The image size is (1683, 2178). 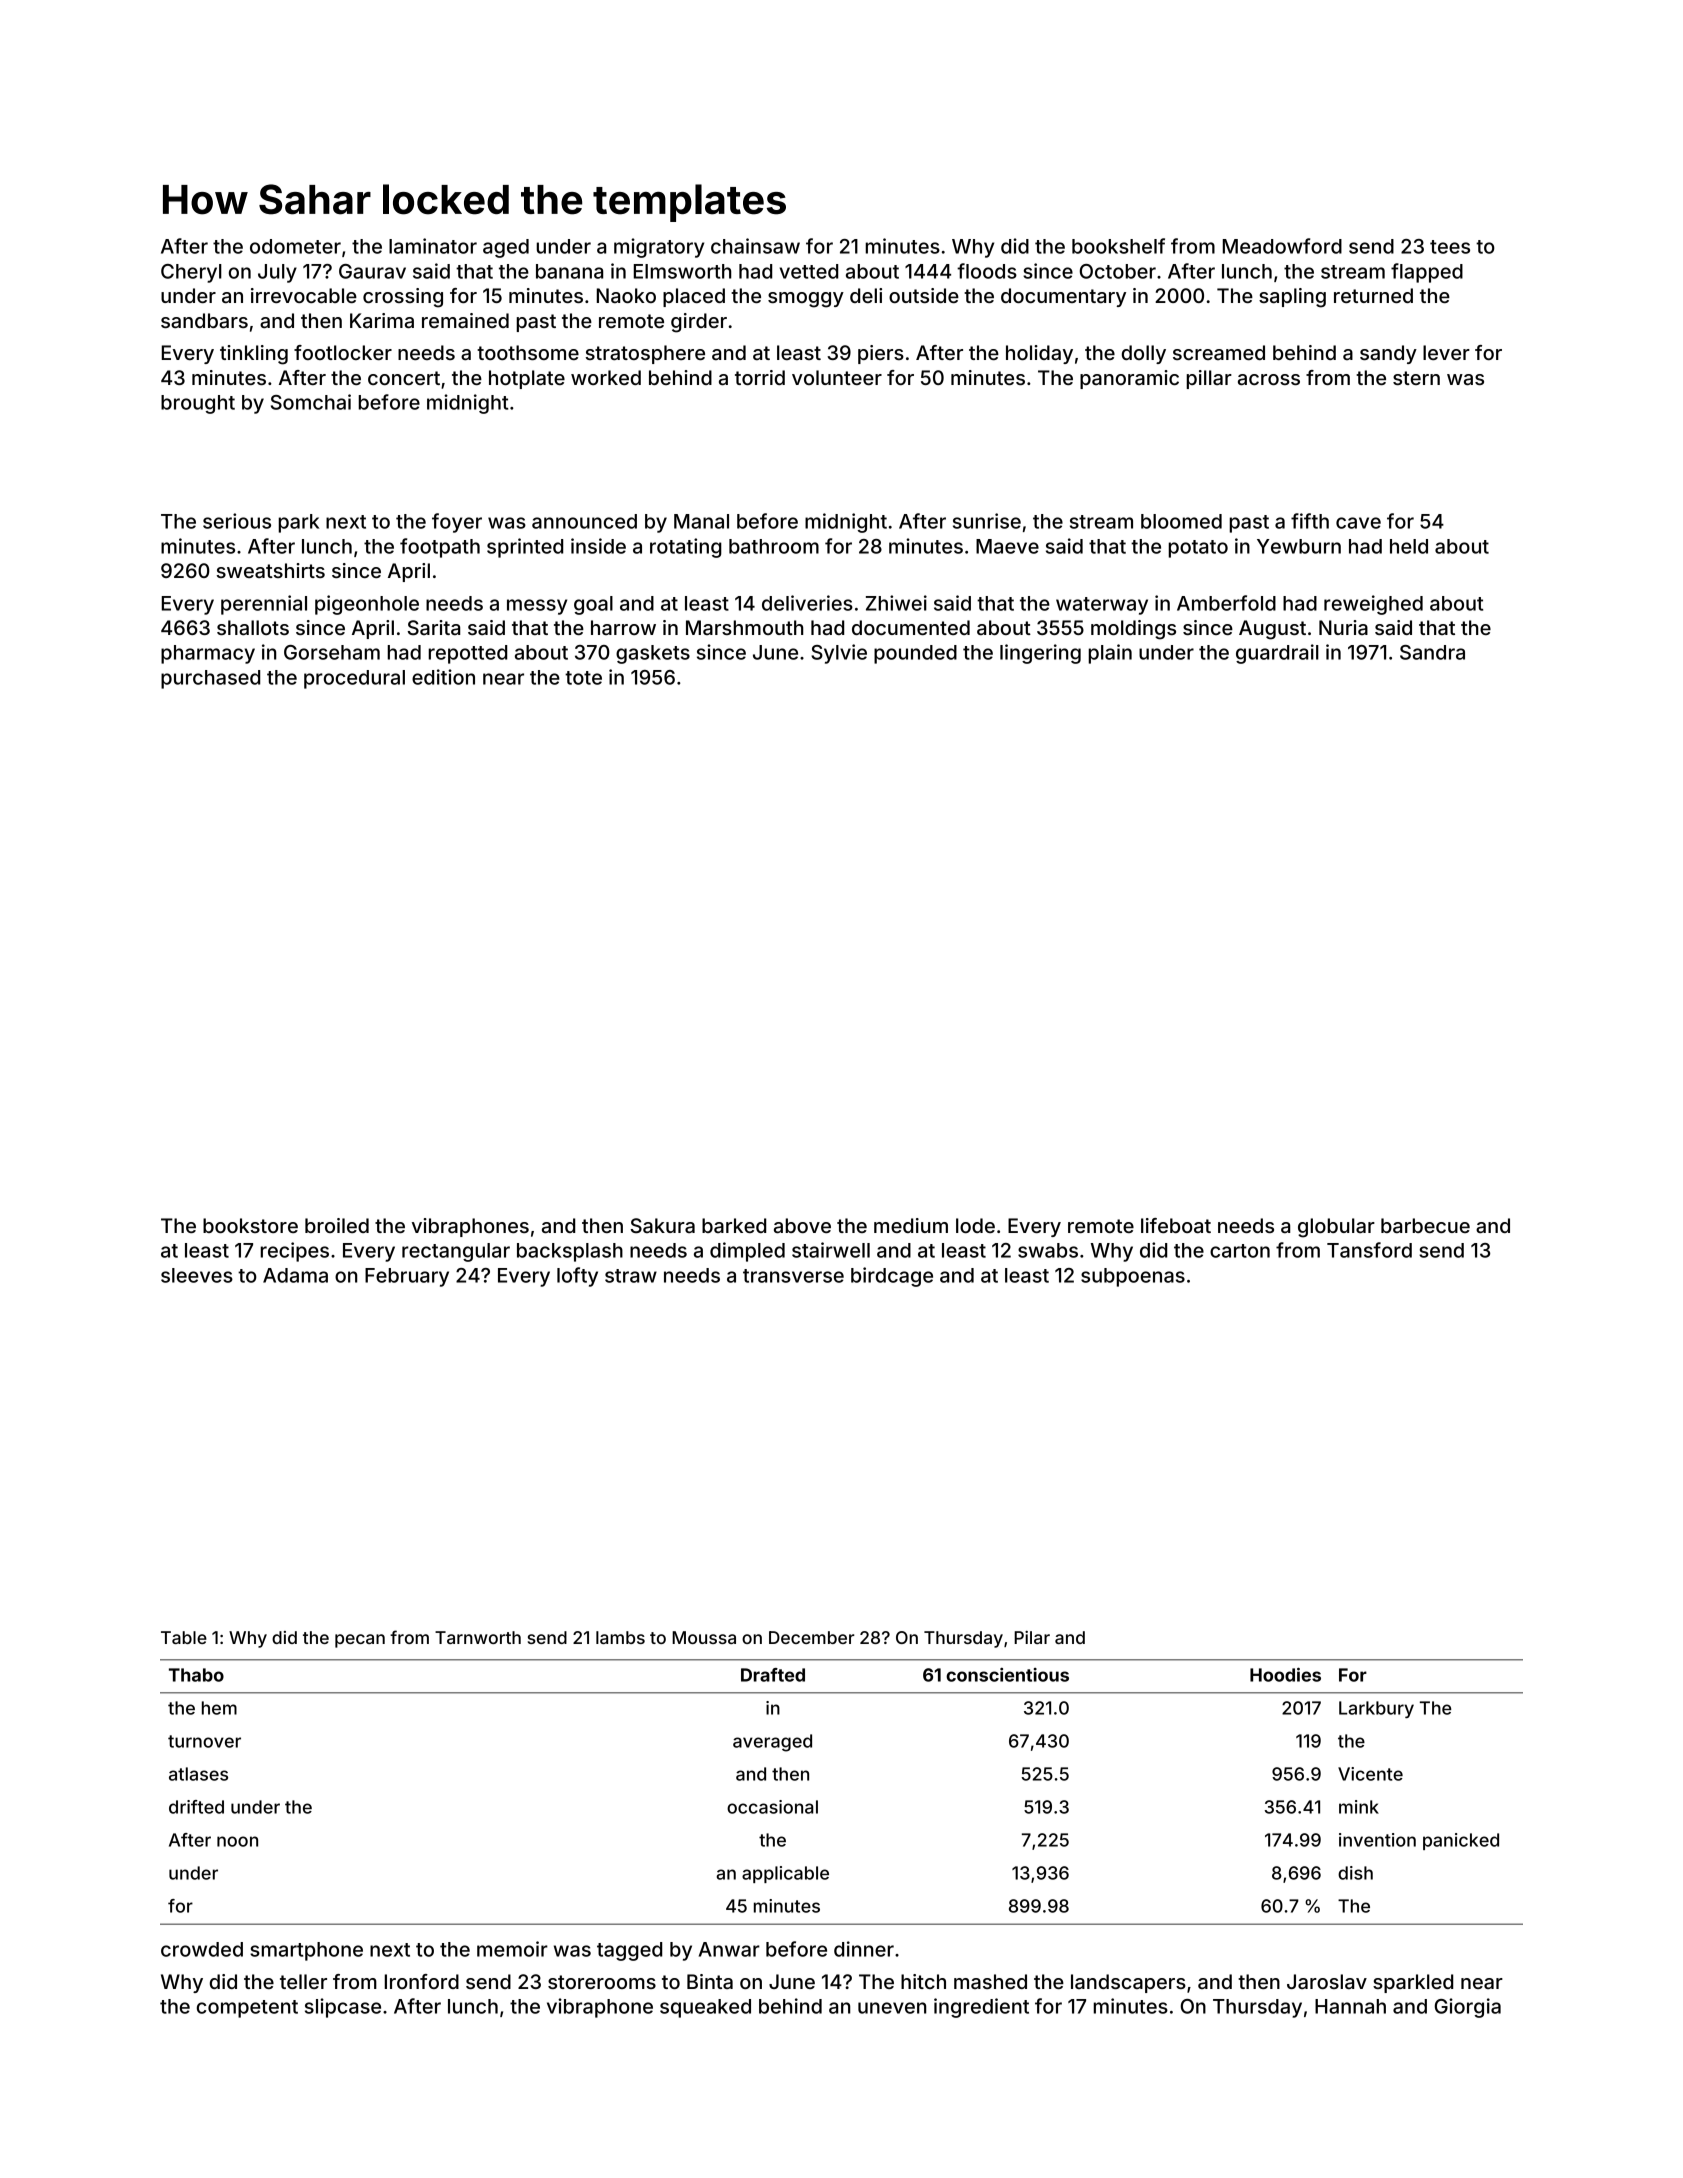 What do you see at coordinates (1118, 246) in the page?
I see `bookshelf` at bounding box center [1118, 246].
